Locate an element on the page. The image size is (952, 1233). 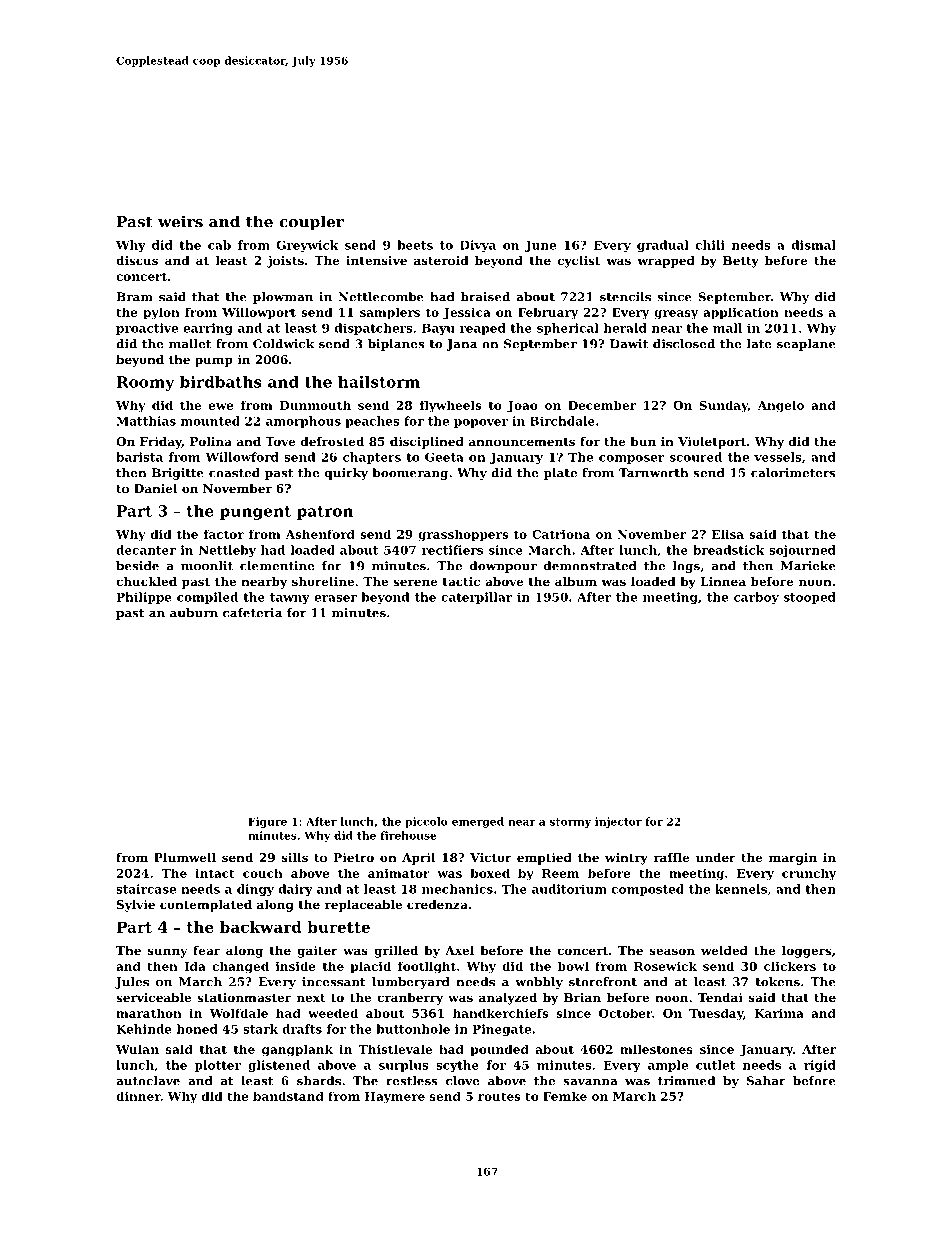
marathon is located at coordinates (149, 1013).
